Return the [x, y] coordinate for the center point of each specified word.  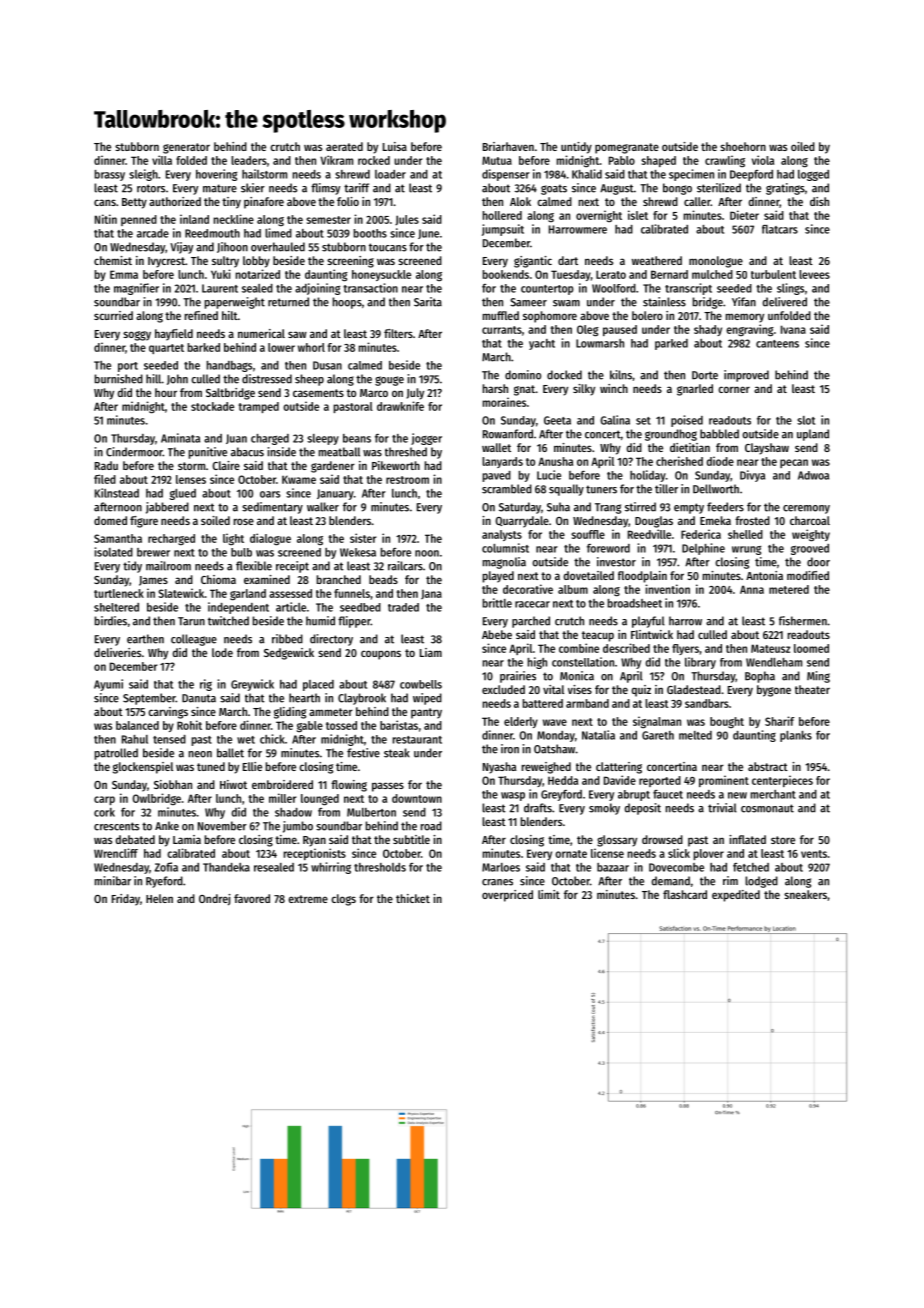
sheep [309, 380]
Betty [134, 203]
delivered [785, 302]
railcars [405, 566]
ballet [230, 753]
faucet [668, 794]
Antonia [764, 575]
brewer [153, 552]
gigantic [533, 262]
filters [398, 333]
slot [806, 420]
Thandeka [226, 867]
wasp [513, 796]
